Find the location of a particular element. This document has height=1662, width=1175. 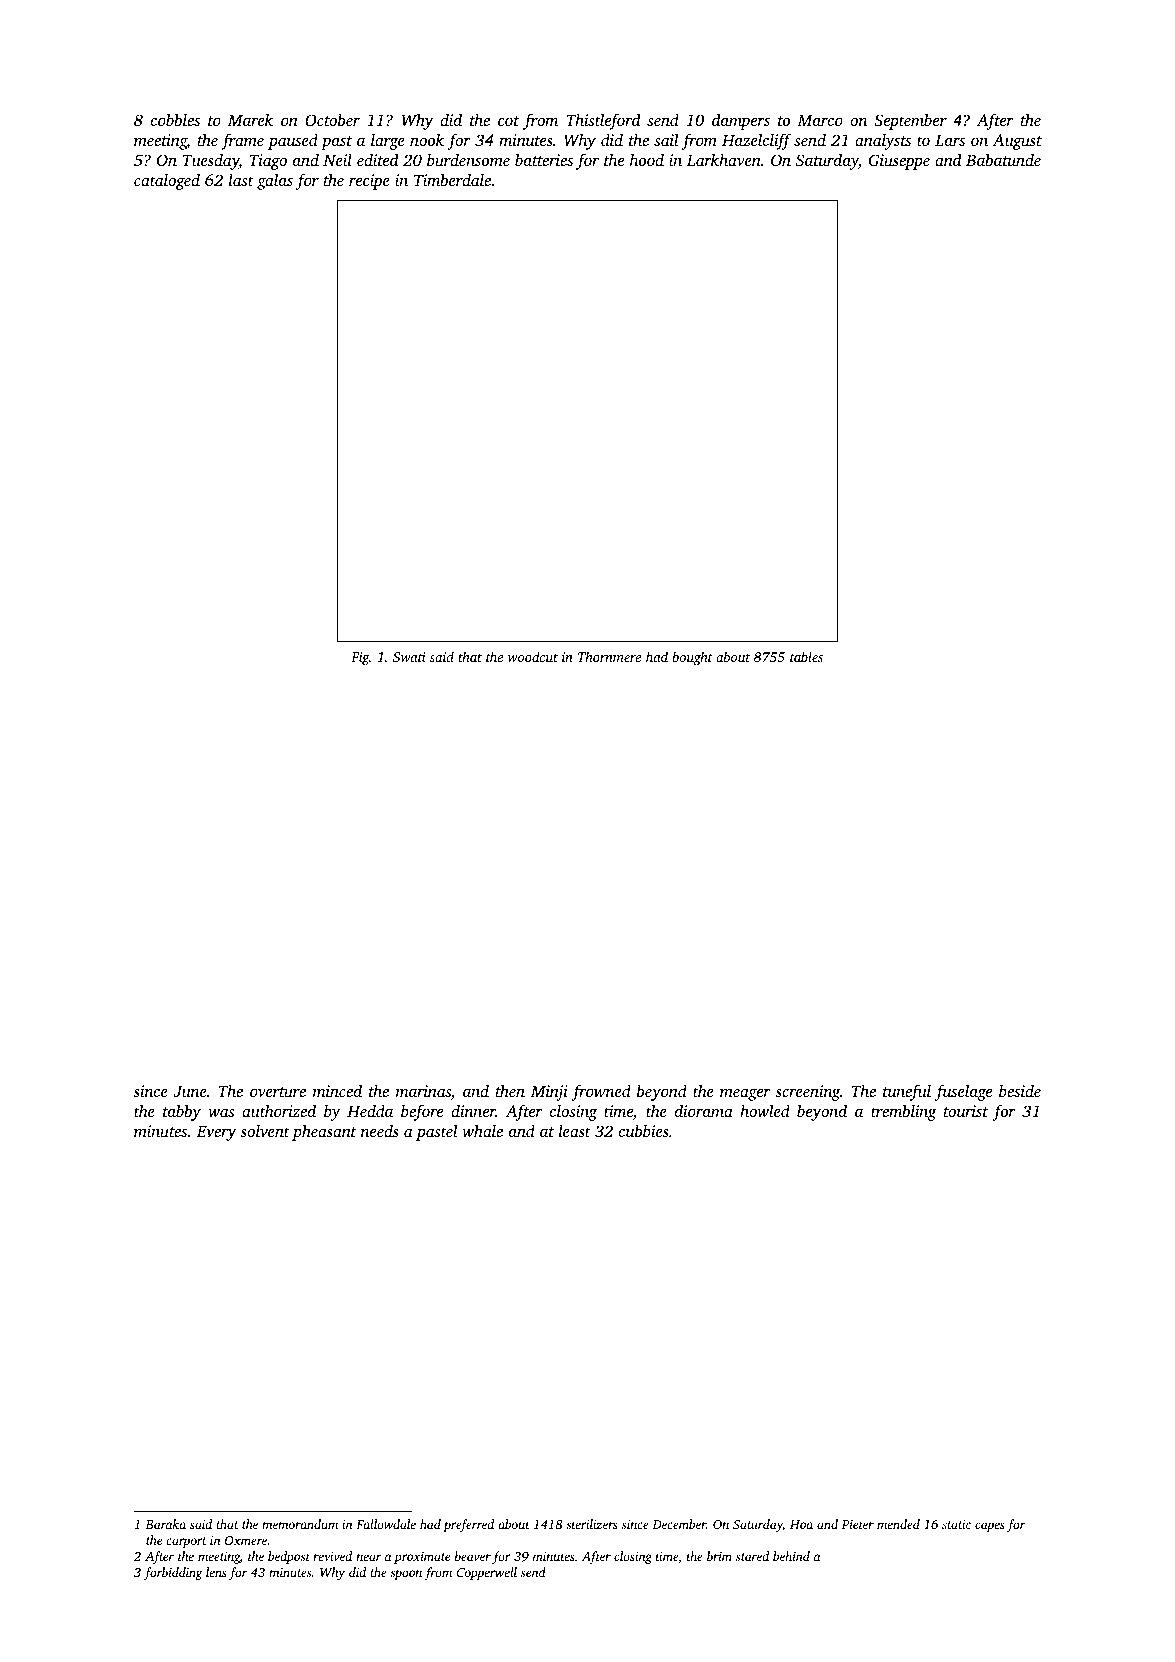

tables is located at coordinates (806, 656).
